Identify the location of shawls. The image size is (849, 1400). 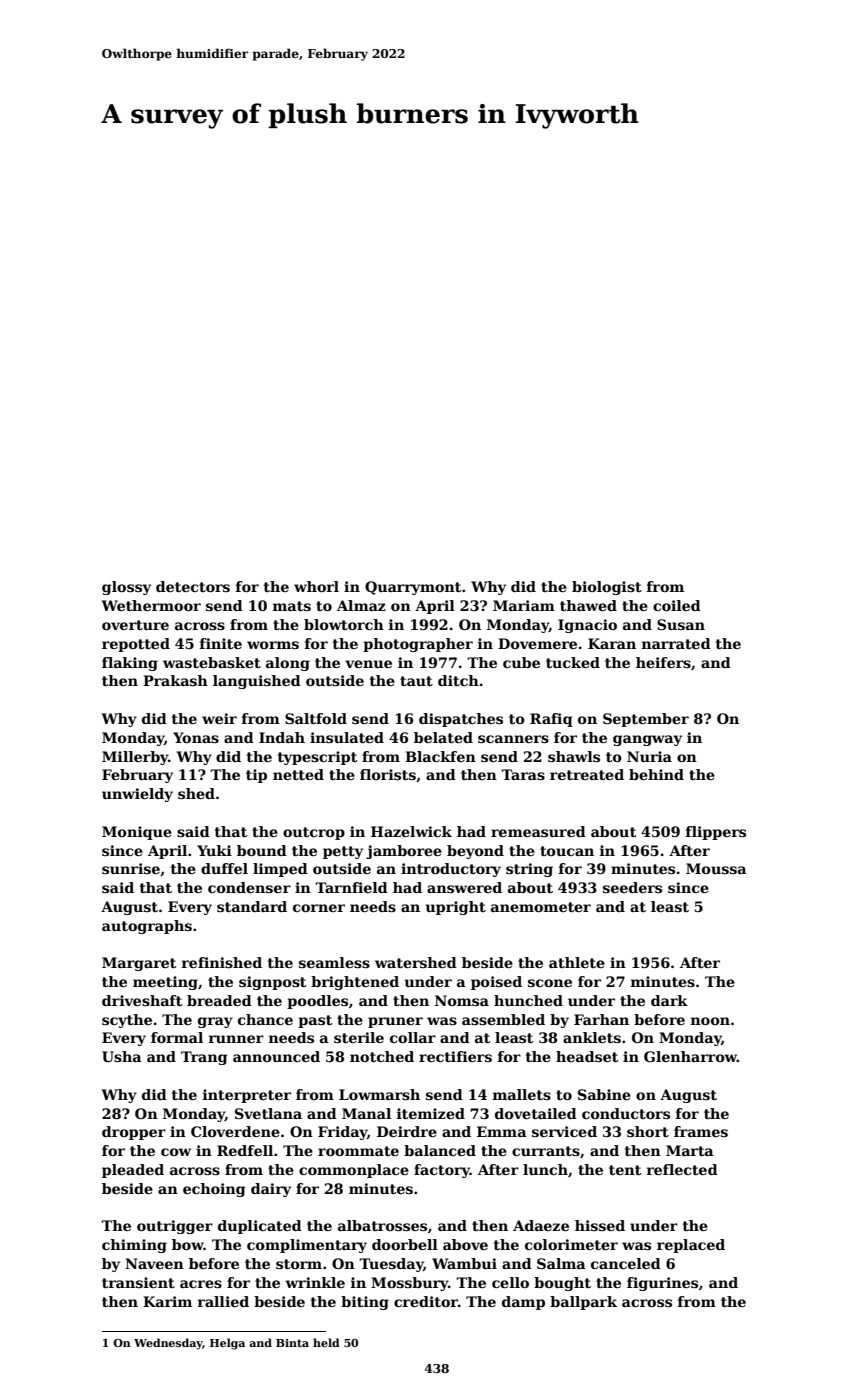
(574, 756).
